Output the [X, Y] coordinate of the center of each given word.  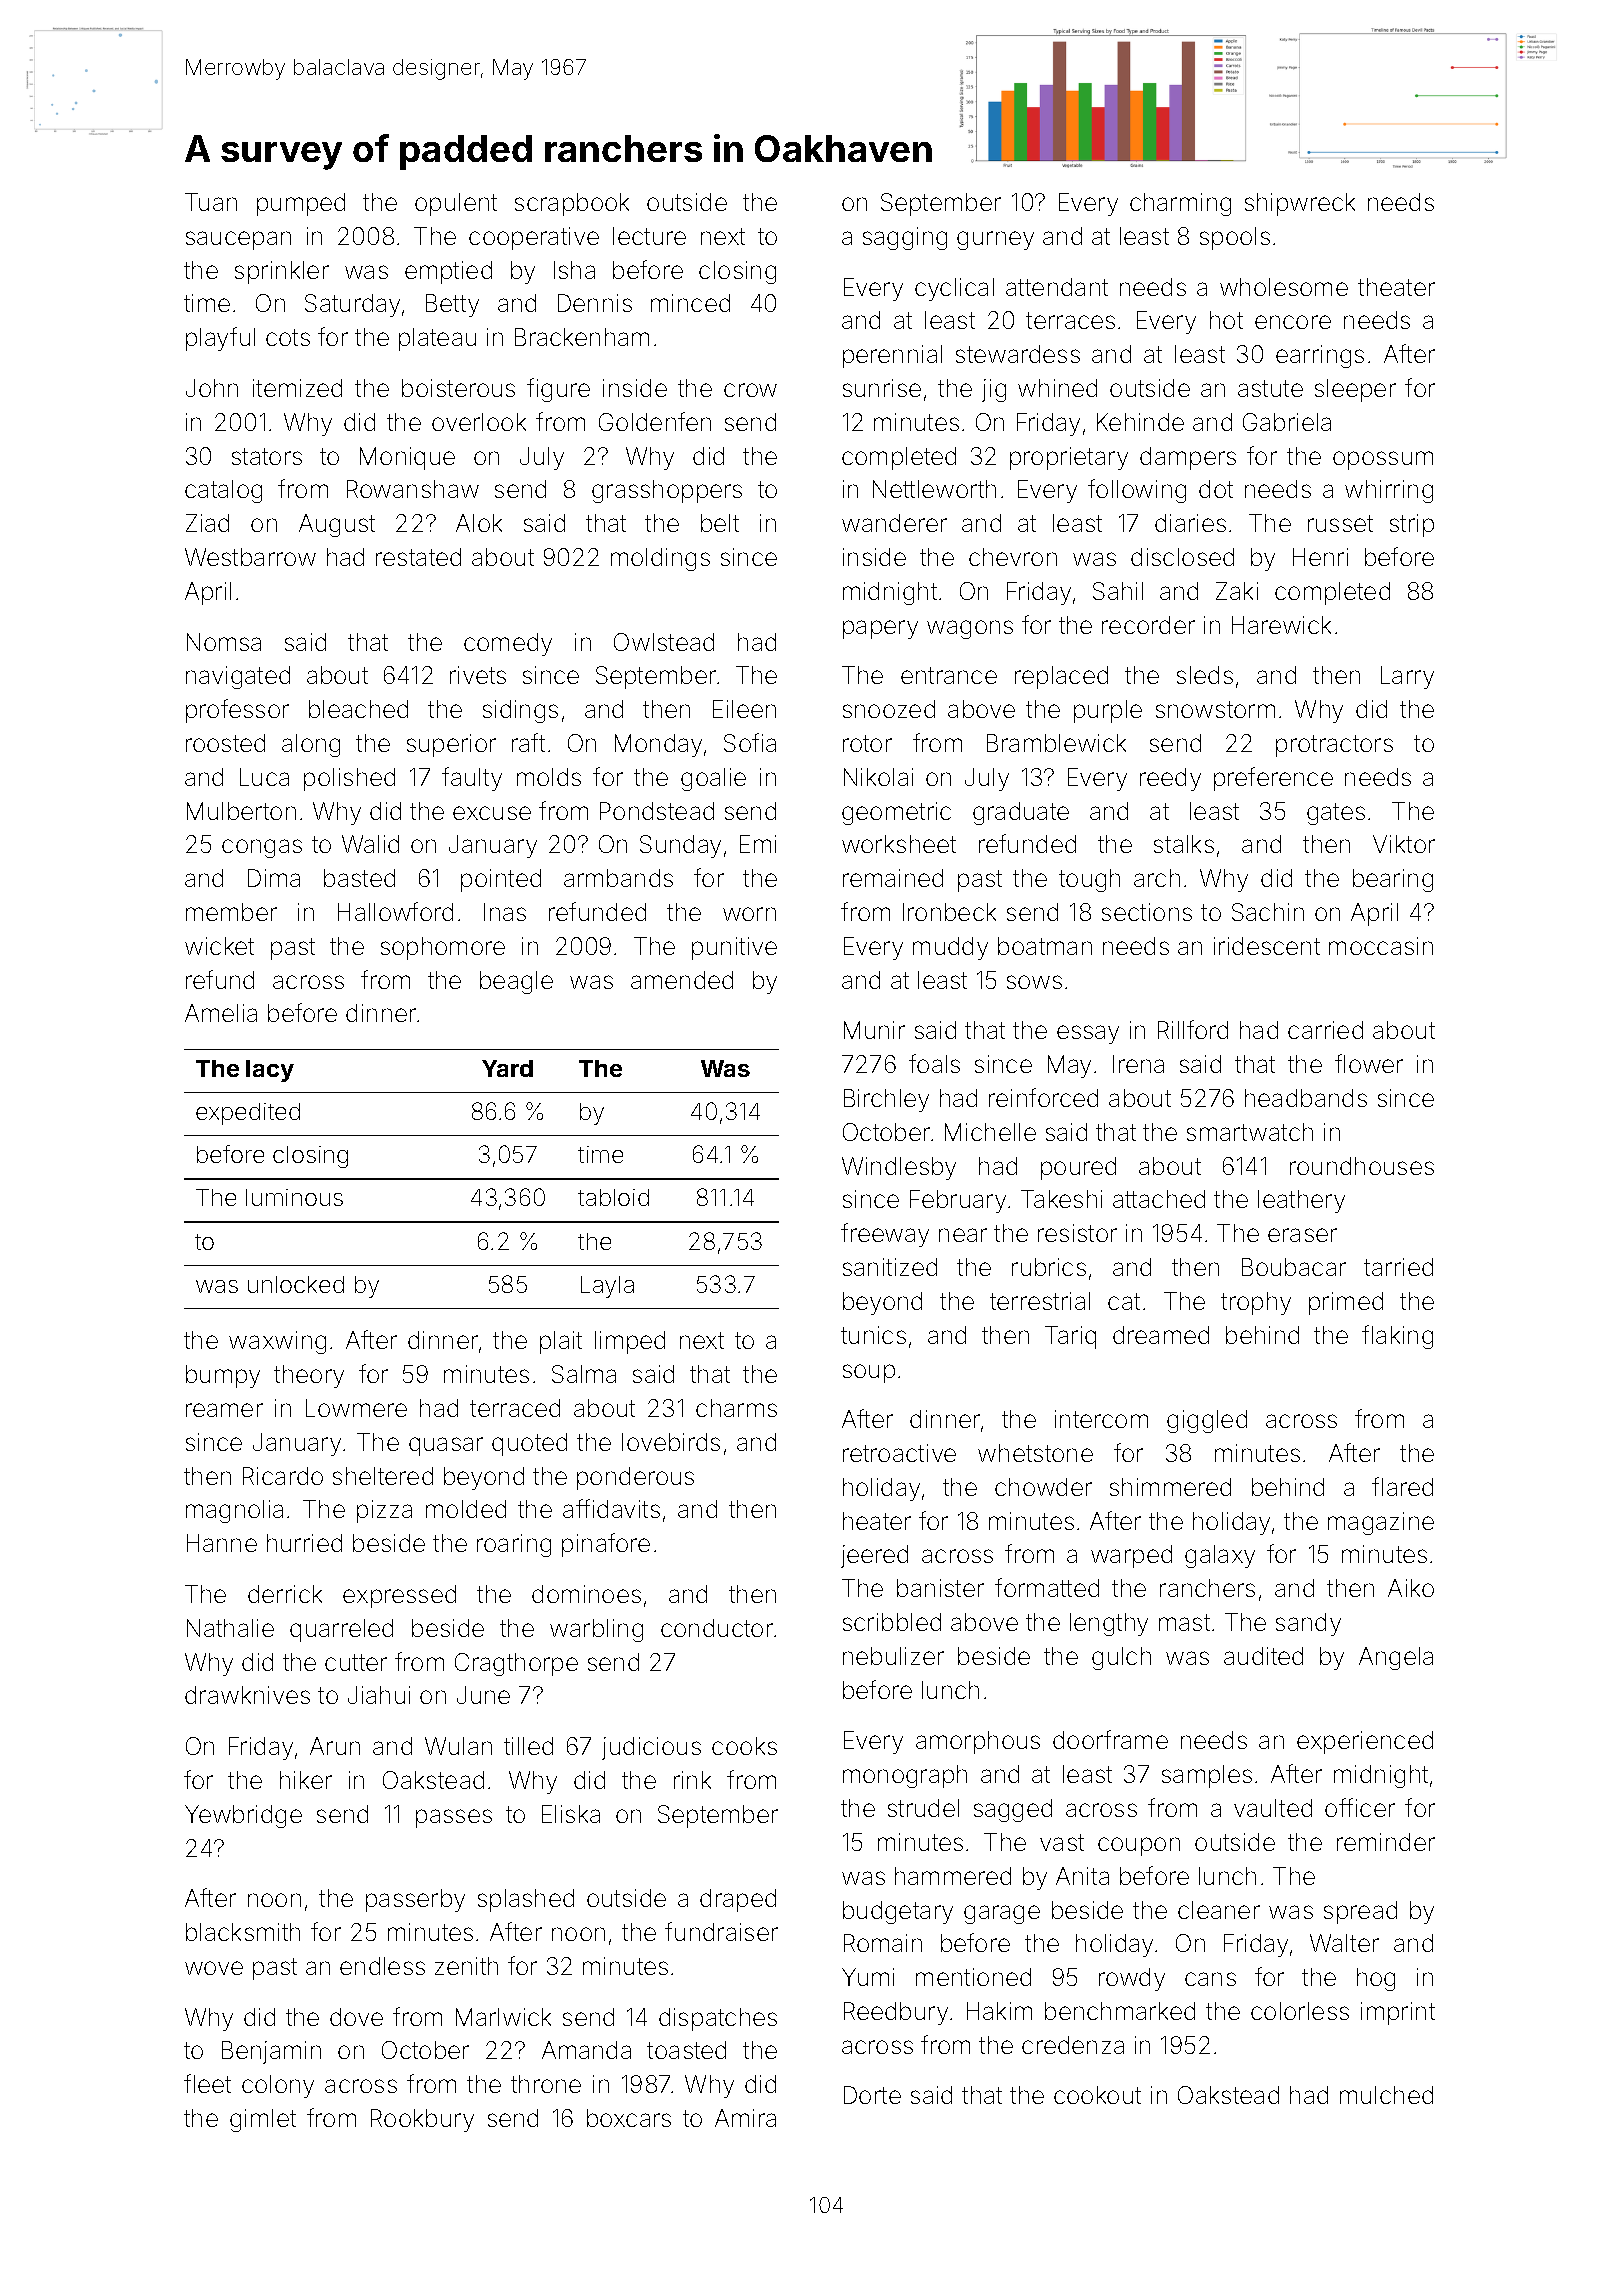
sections [1147, 912]
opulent [456, 204]
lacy [270, 1071]
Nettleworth [934, 489]
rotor [867, 743]
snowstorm [1215, 709]
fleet [207, 2083]
